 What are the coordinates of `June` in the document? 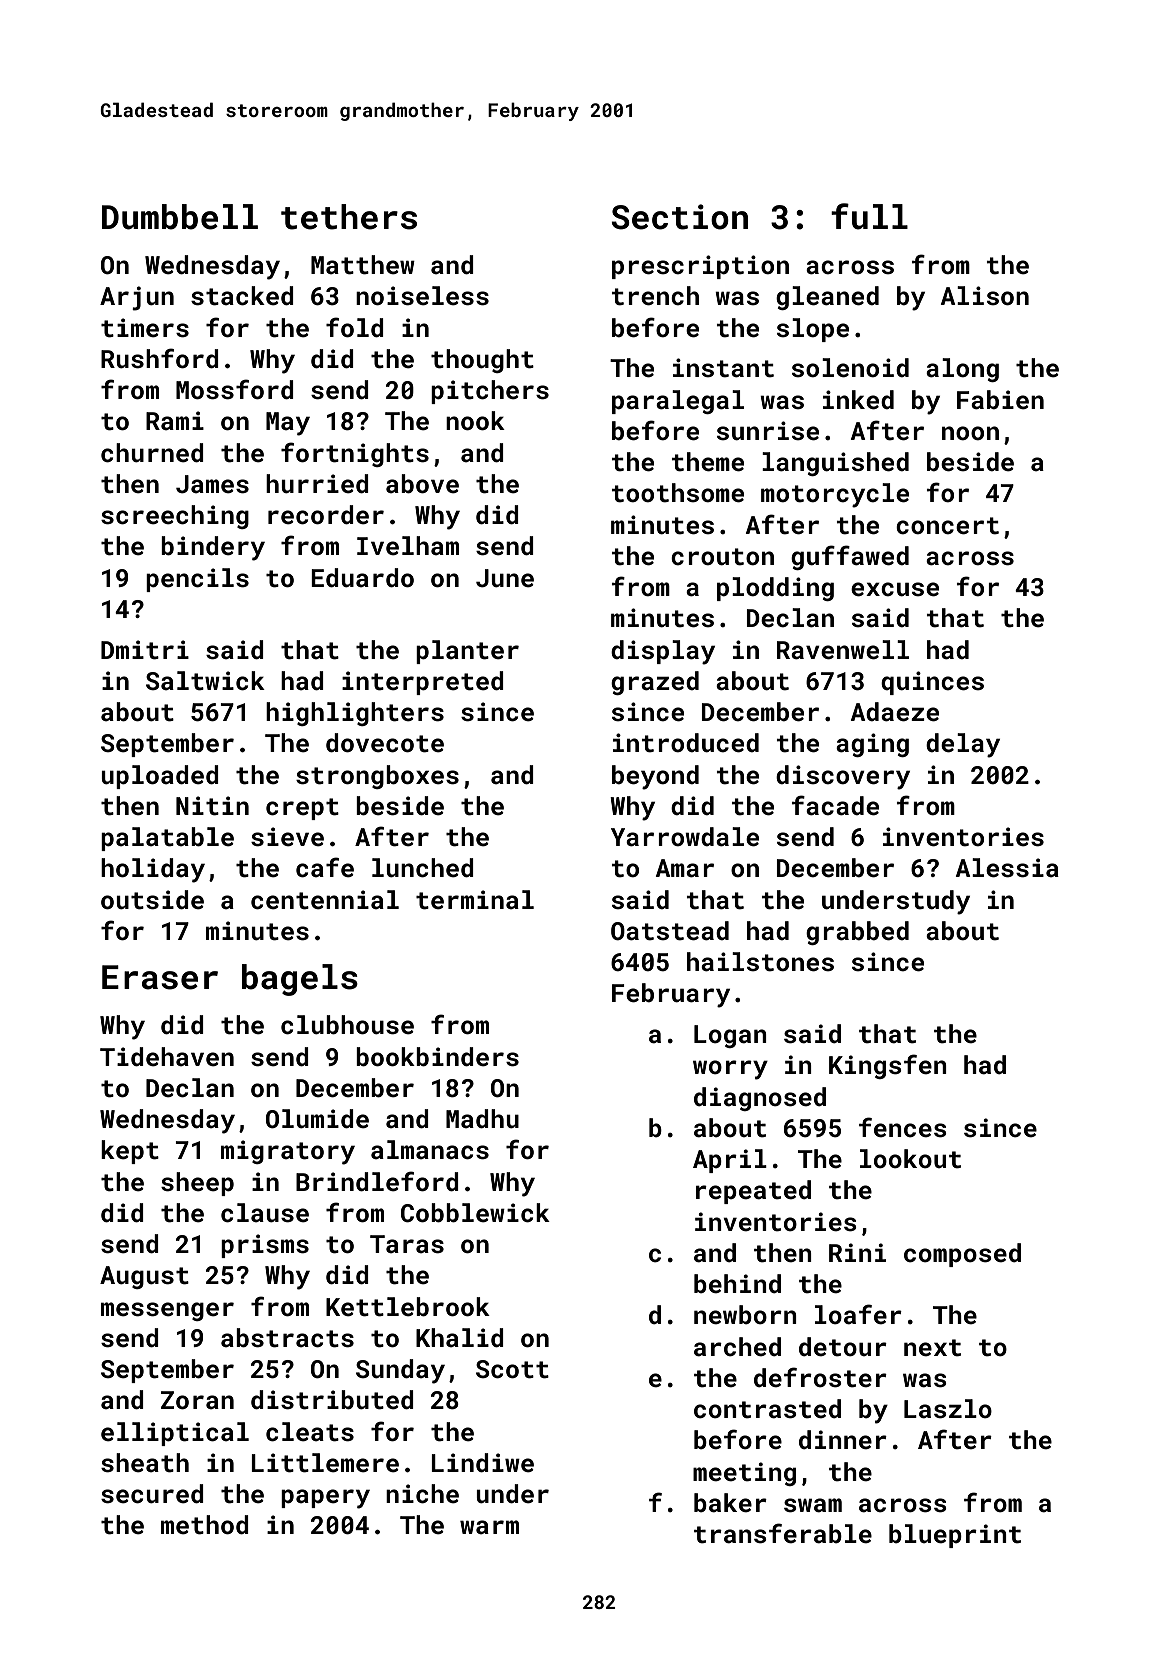 It's located at (505, 578).
